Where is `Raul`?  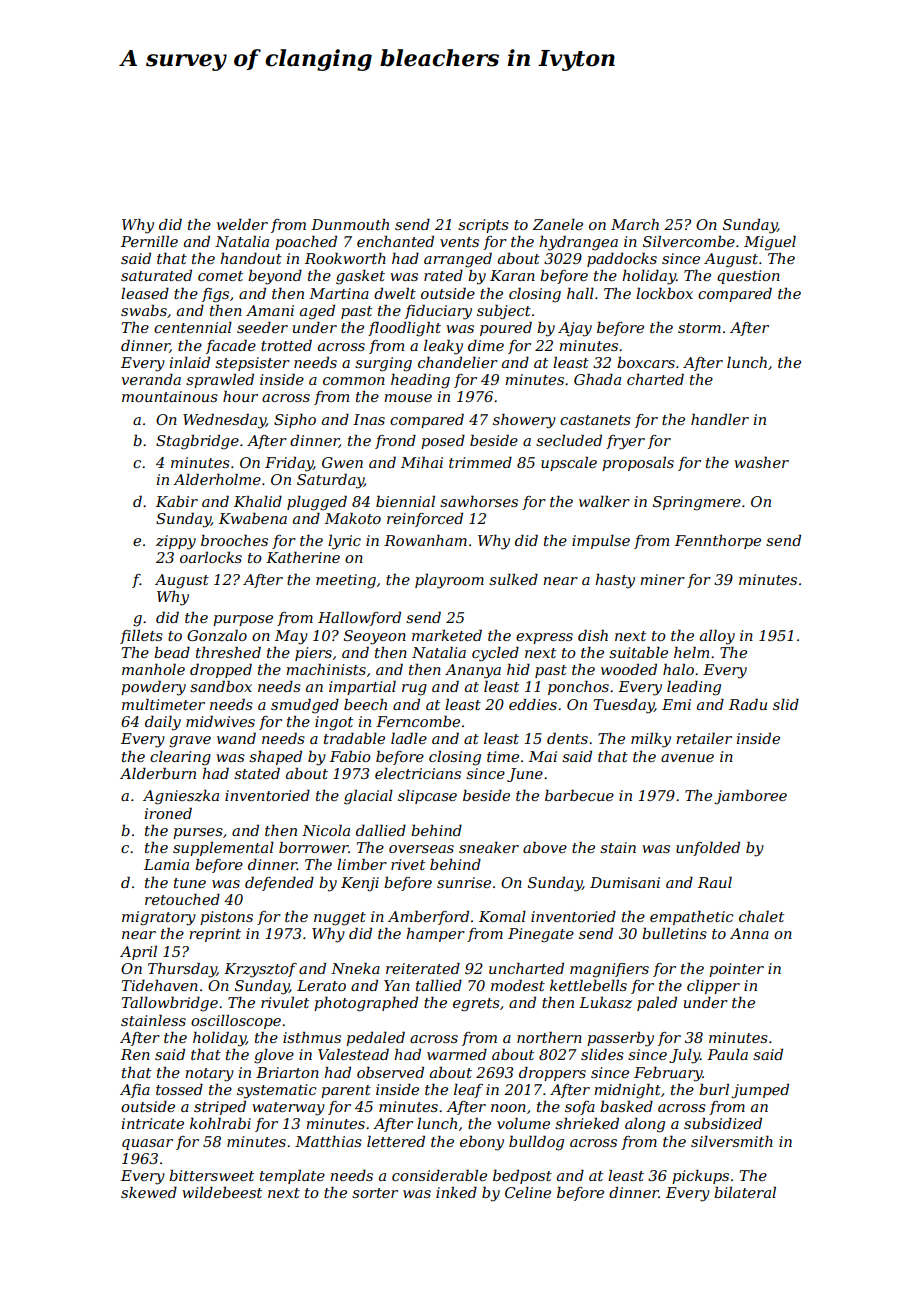
Raul is located at coordinates (715, 882).
